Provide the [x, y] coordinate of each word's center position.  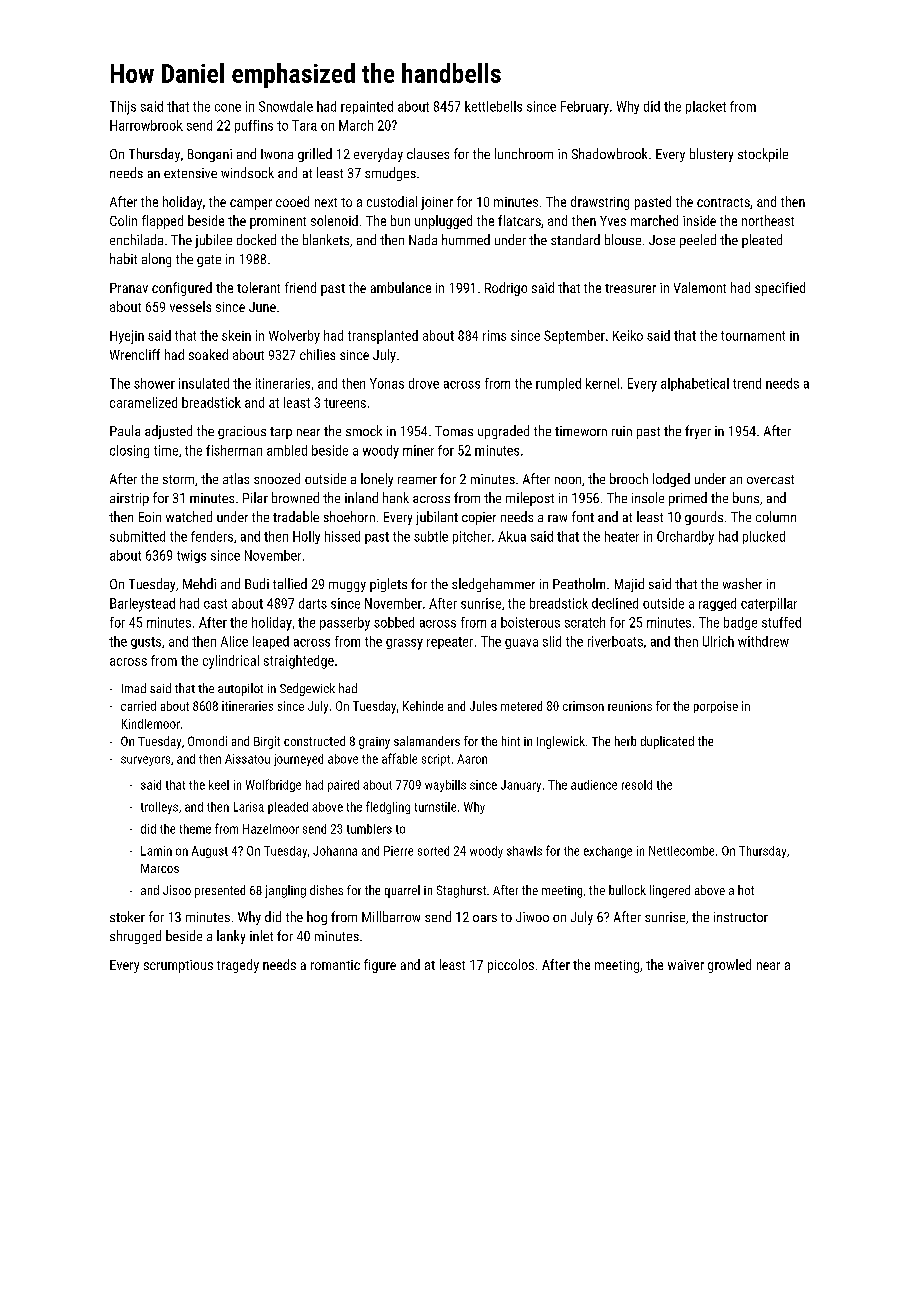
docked [256, 239]
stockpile [763, 155]
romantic [335, 965]
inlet [261, 935]
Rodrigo [506, 289]
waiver [686, 965]
